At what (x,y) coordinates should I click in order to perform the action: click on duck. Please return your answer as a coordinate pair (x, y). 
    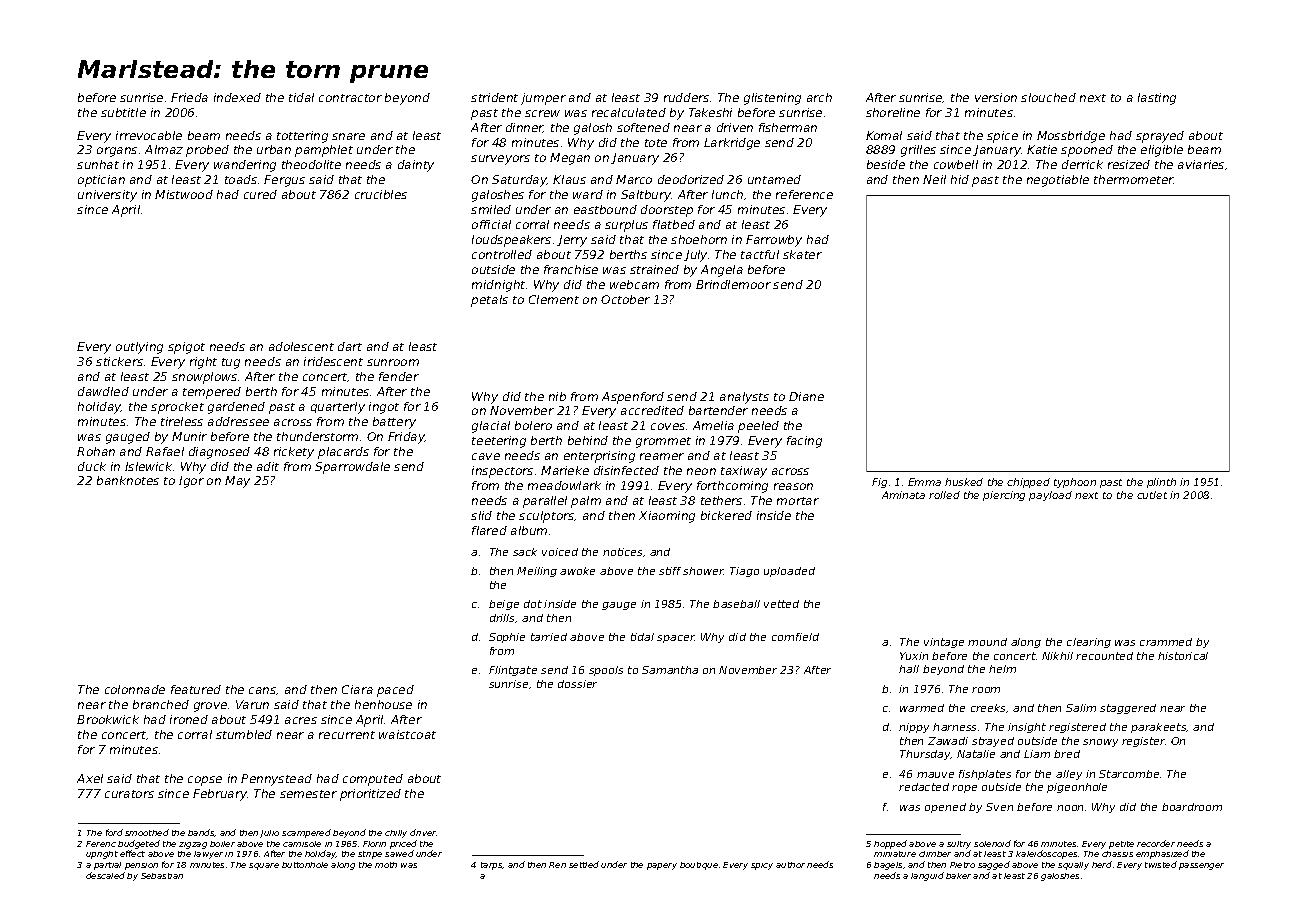
    Looking at the image, I should click on (92, 466).
